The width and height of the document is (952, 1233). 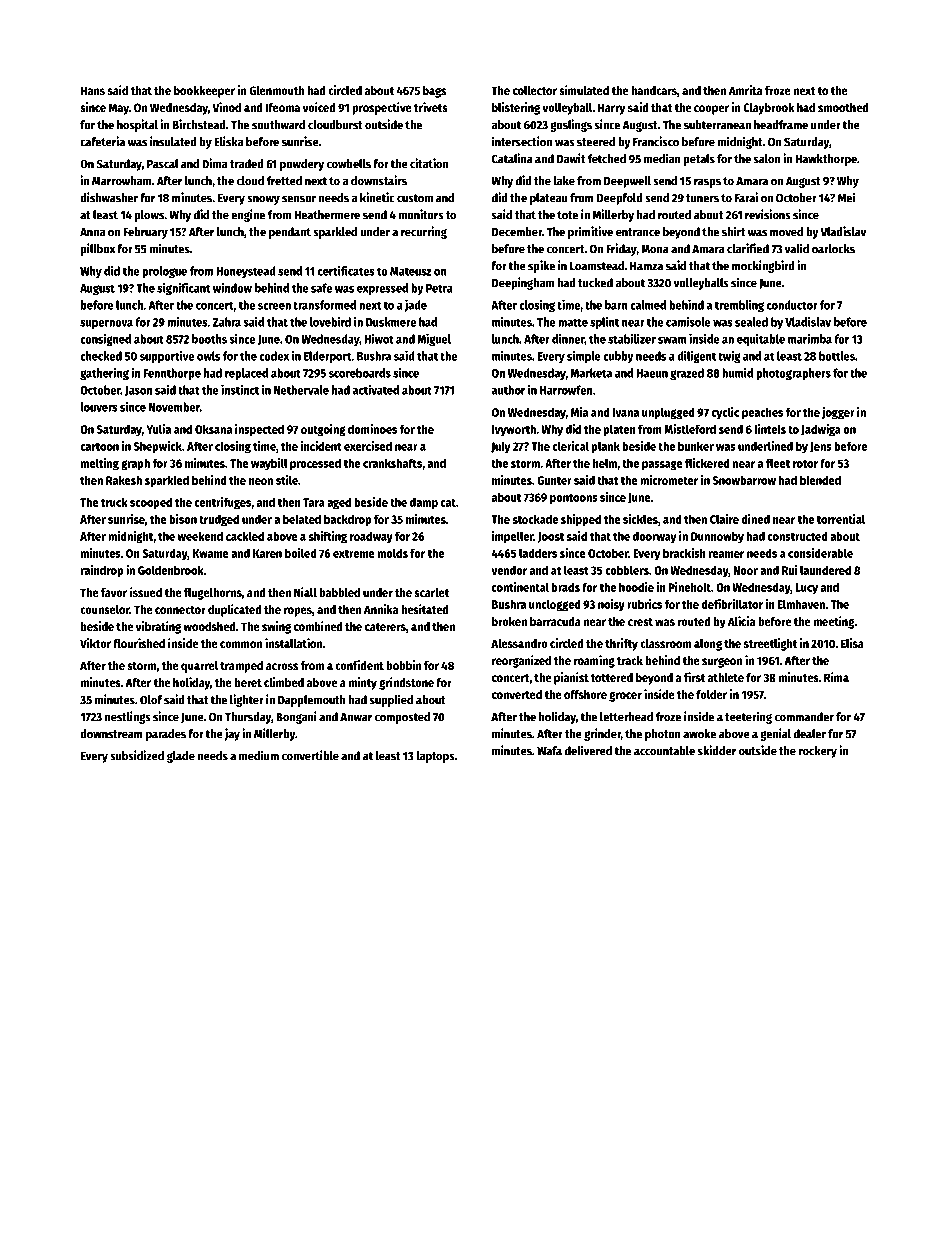 What do you see at coordinates (781, 125) in the document?
I see `headframe` at bounding box center [781, 125].
